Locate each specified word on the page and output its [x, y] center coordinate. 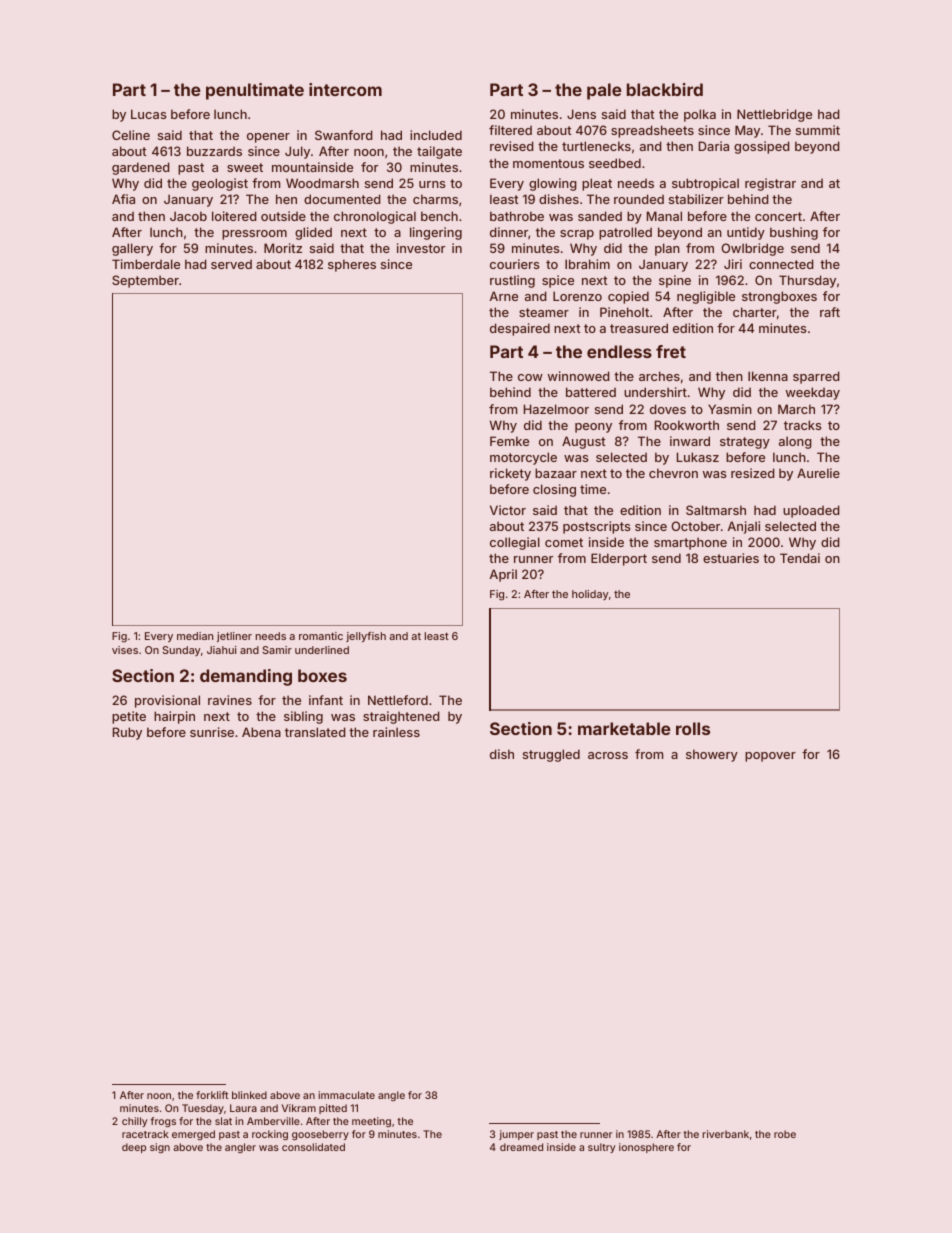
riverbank [725, 1134]
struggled [551, 755]
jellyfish [366, 637]
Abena [261, 732]
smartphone [690, 543]
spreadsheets [652, 131]
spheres [352, 265]
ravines [230, 700]
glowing [553, 184]
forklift [212, 1095]
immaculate [346, 1095]
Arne [504, 296]
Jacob [188, 216]
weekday [813, 393]
